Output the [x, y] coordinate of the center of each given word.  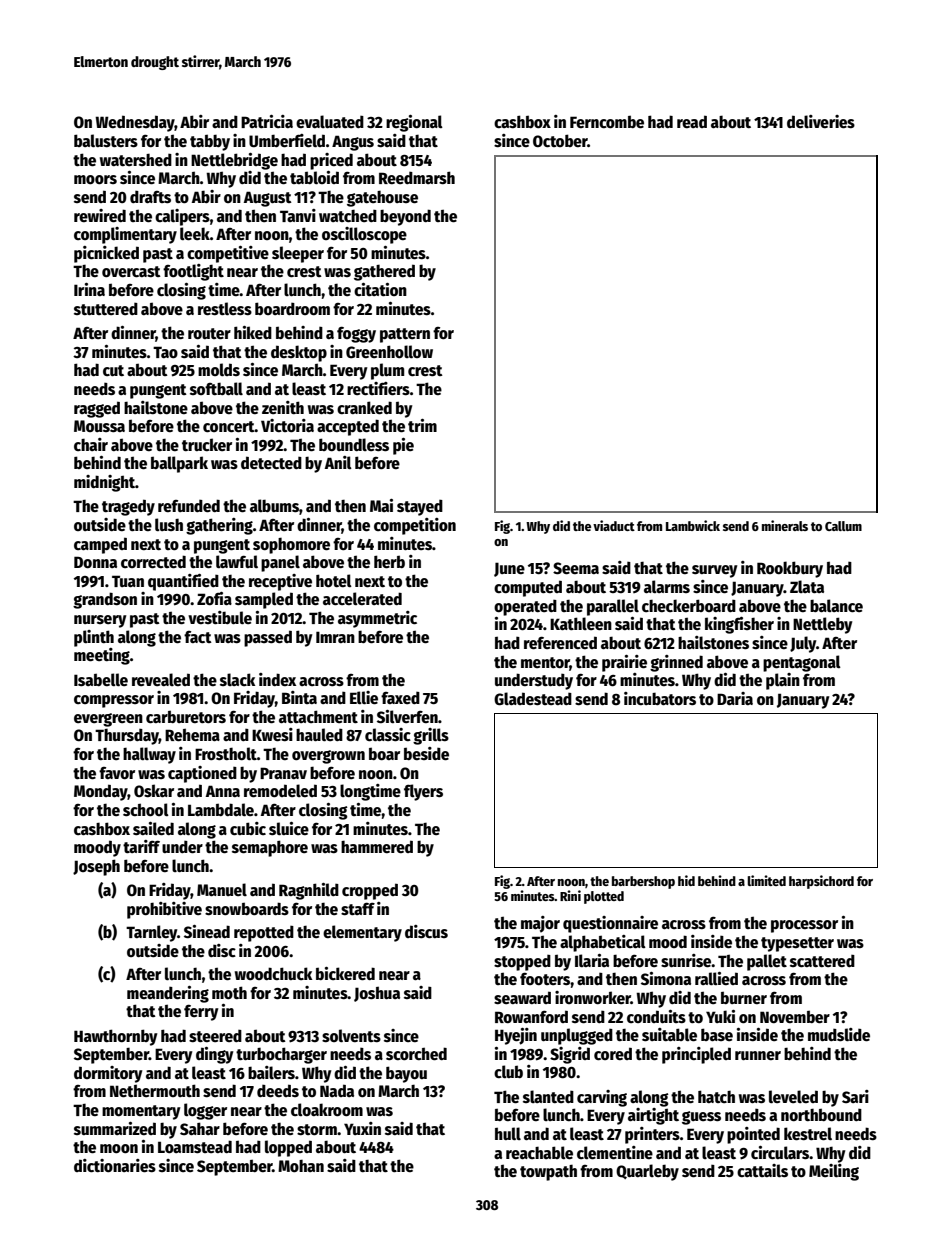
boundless [354, 445]
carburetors [186, 717]
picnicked [106, 254]
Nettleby [822, 625]
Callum [843, 526]
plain [783, 681]
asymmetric [377, 619]
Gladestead [533, 699]
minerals [785, 525]
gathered [384, 272]
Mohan [301, 1166]
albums [274, 506]
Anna [223, 791]
